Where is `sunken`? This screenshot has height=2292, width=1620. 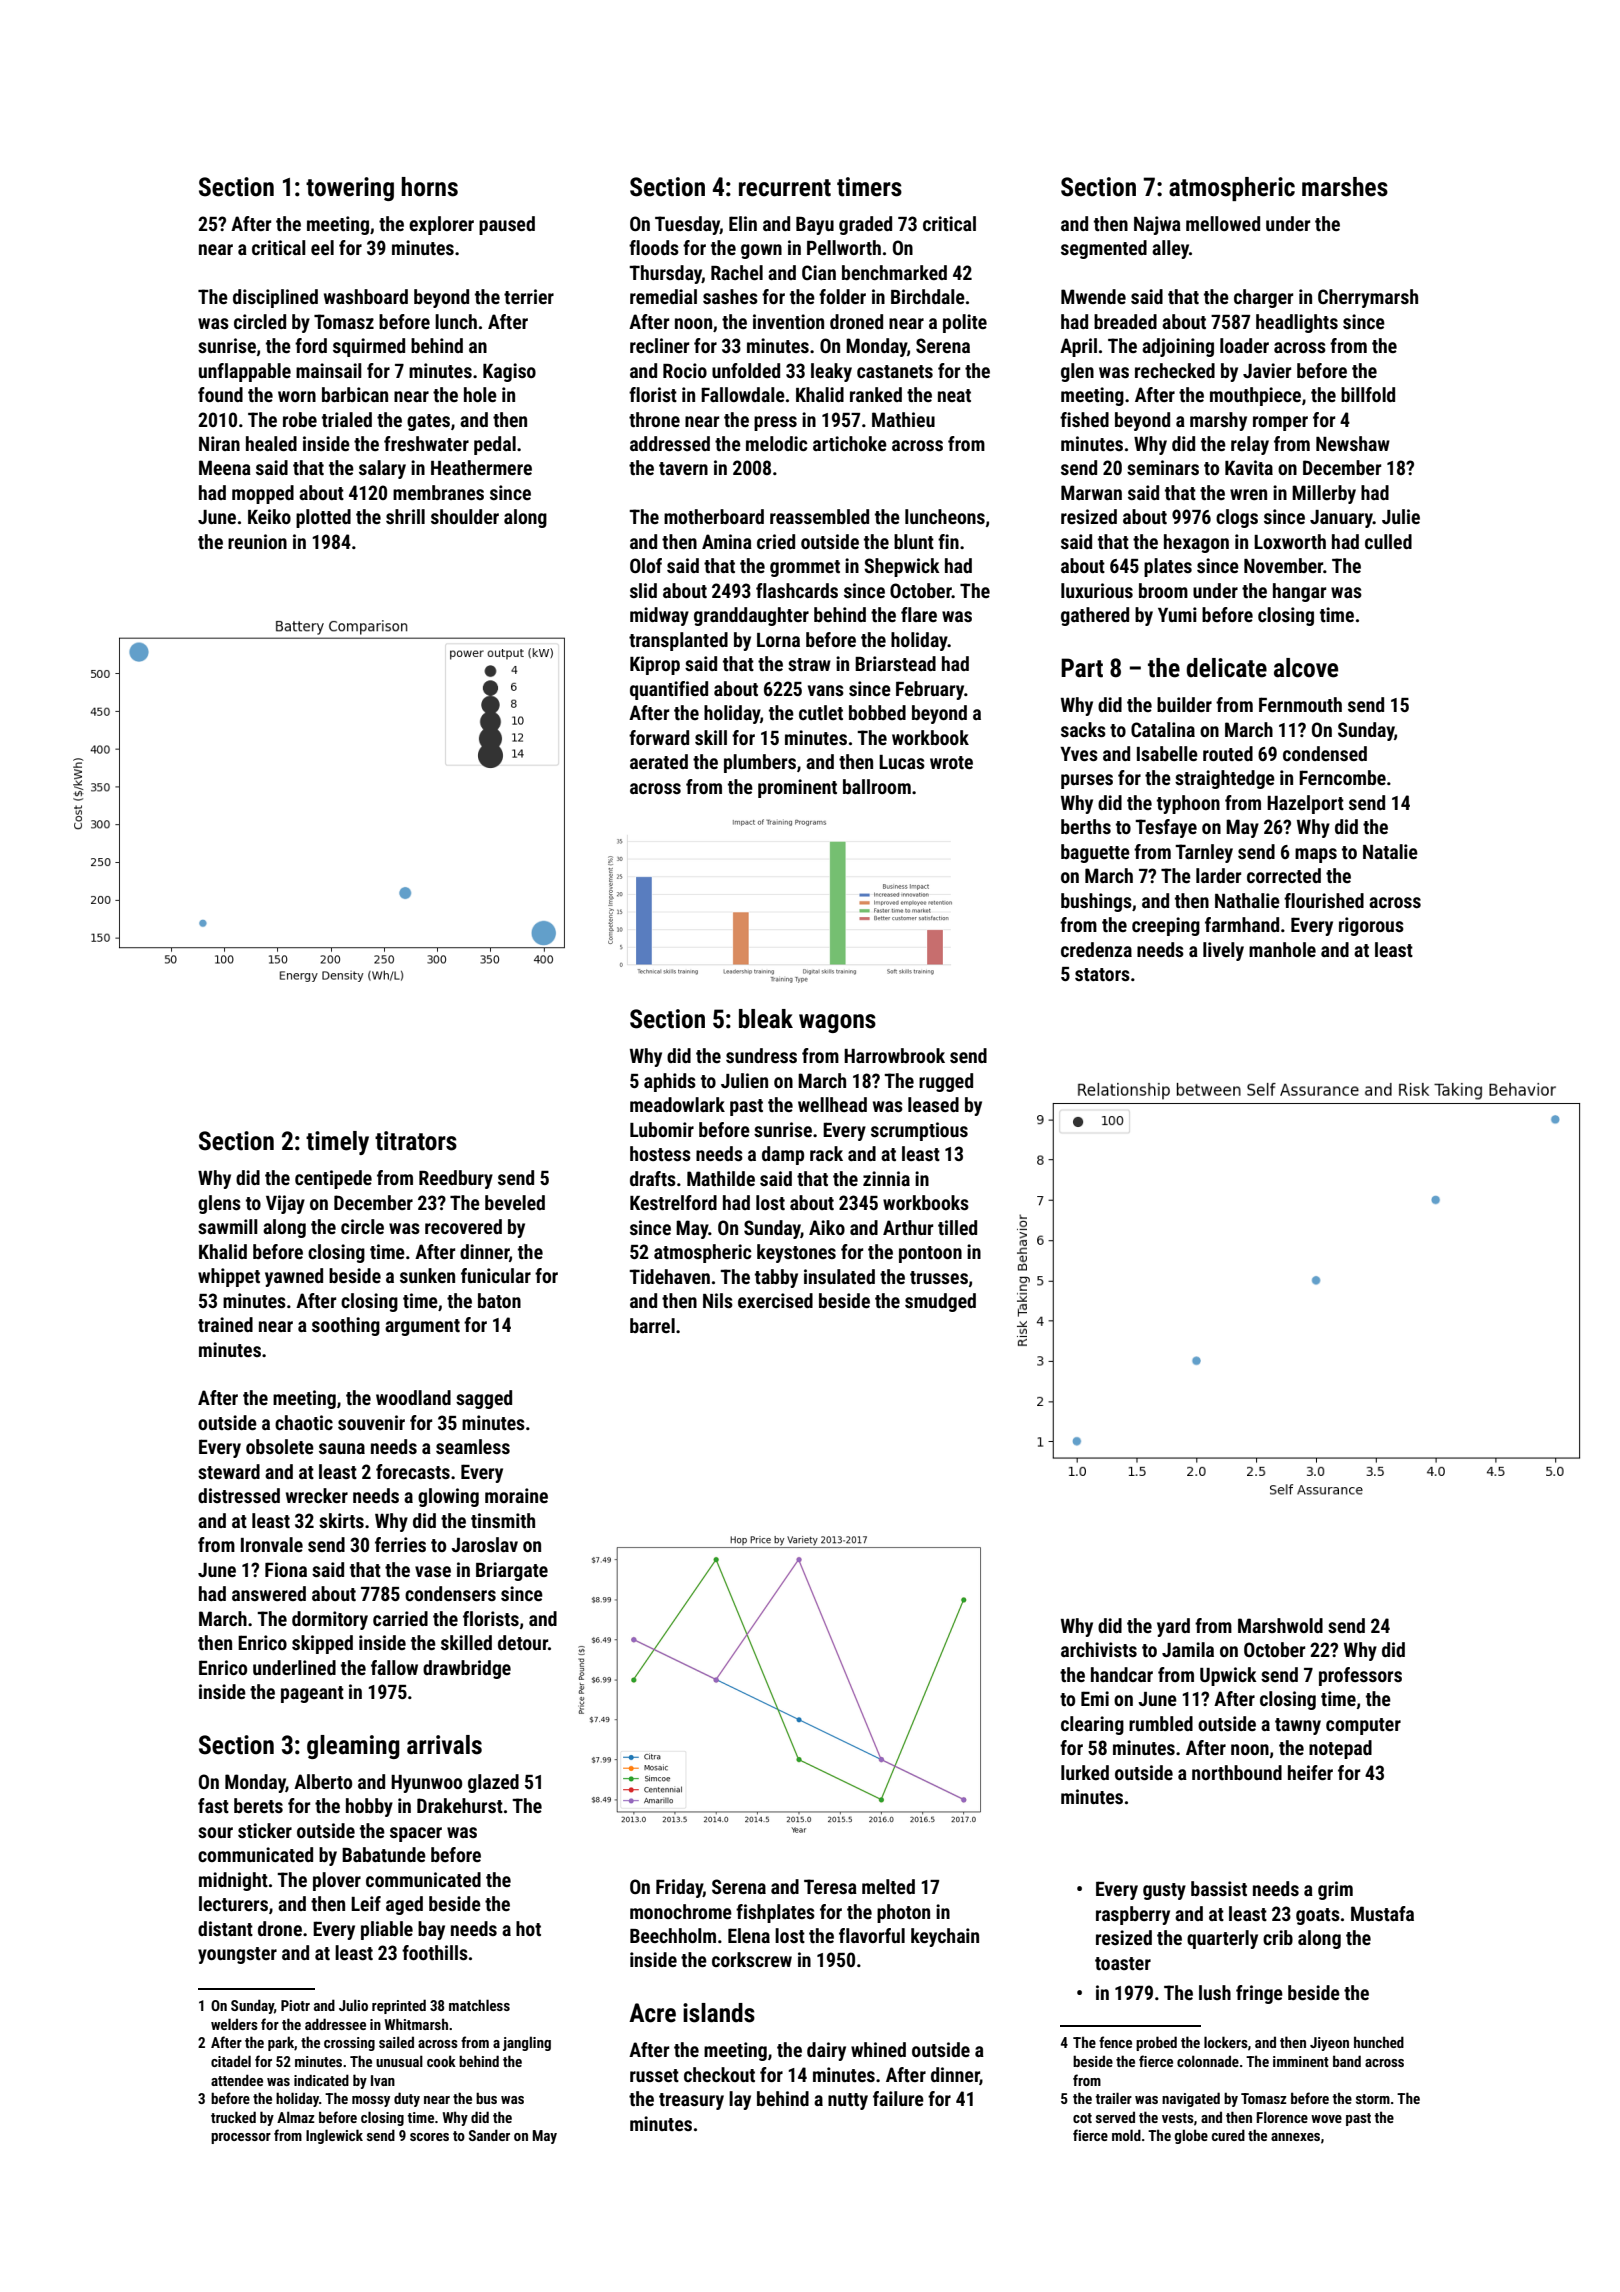
sunken is located at coordinates (427, 1275).
